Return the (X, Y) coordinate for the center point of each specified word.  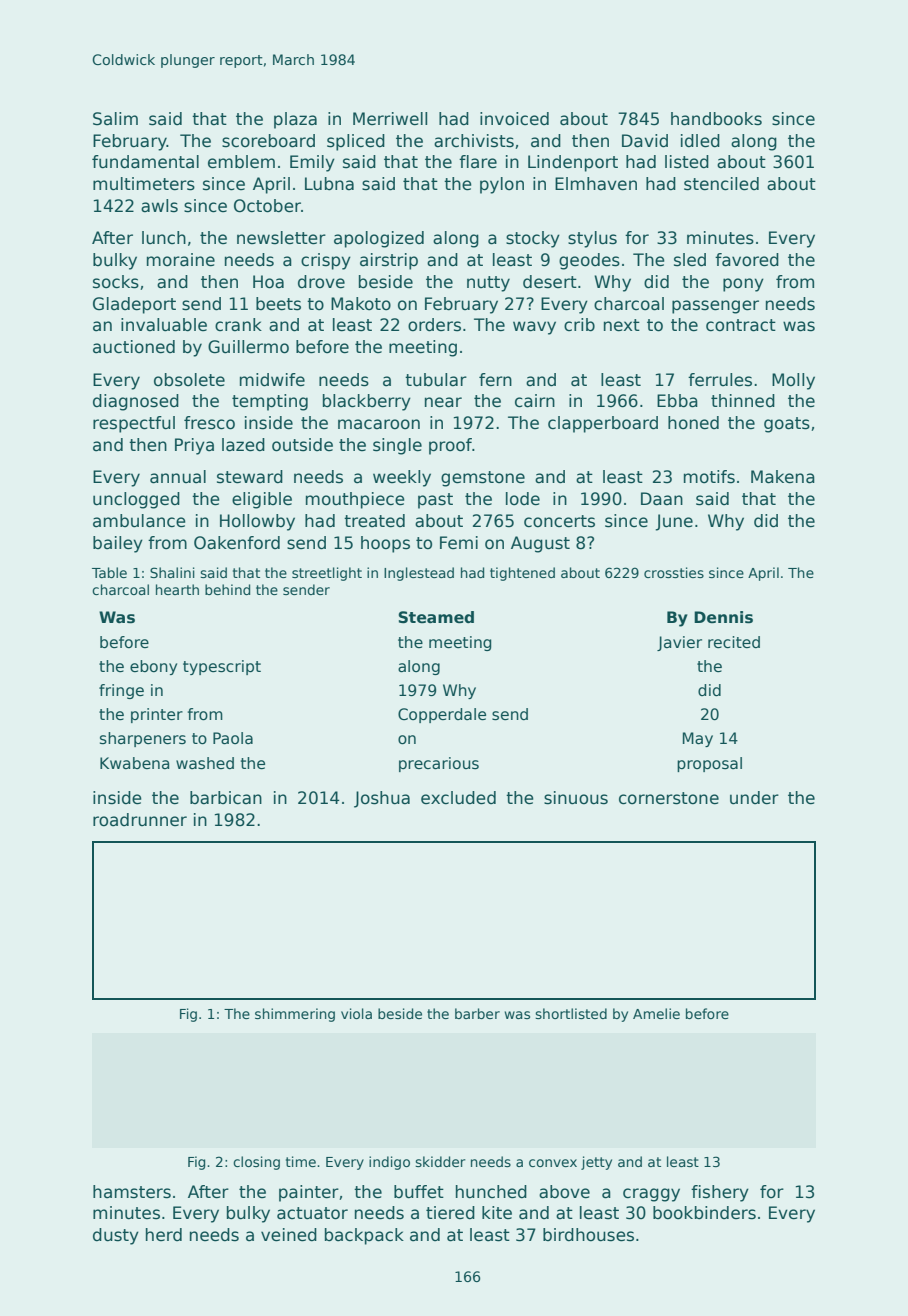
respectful (134, 424)
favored (747, 260)
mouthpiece (355, 500)
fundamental (145, 162)
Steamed (436, 617)
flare (478, 162)
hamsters (132, 1192)
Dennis (723, 617)
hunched (491, 1192)
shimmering (295, 1015)
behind (227, 589)
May (698, 739)
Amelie (656, 1013)
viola (356, 1013)
